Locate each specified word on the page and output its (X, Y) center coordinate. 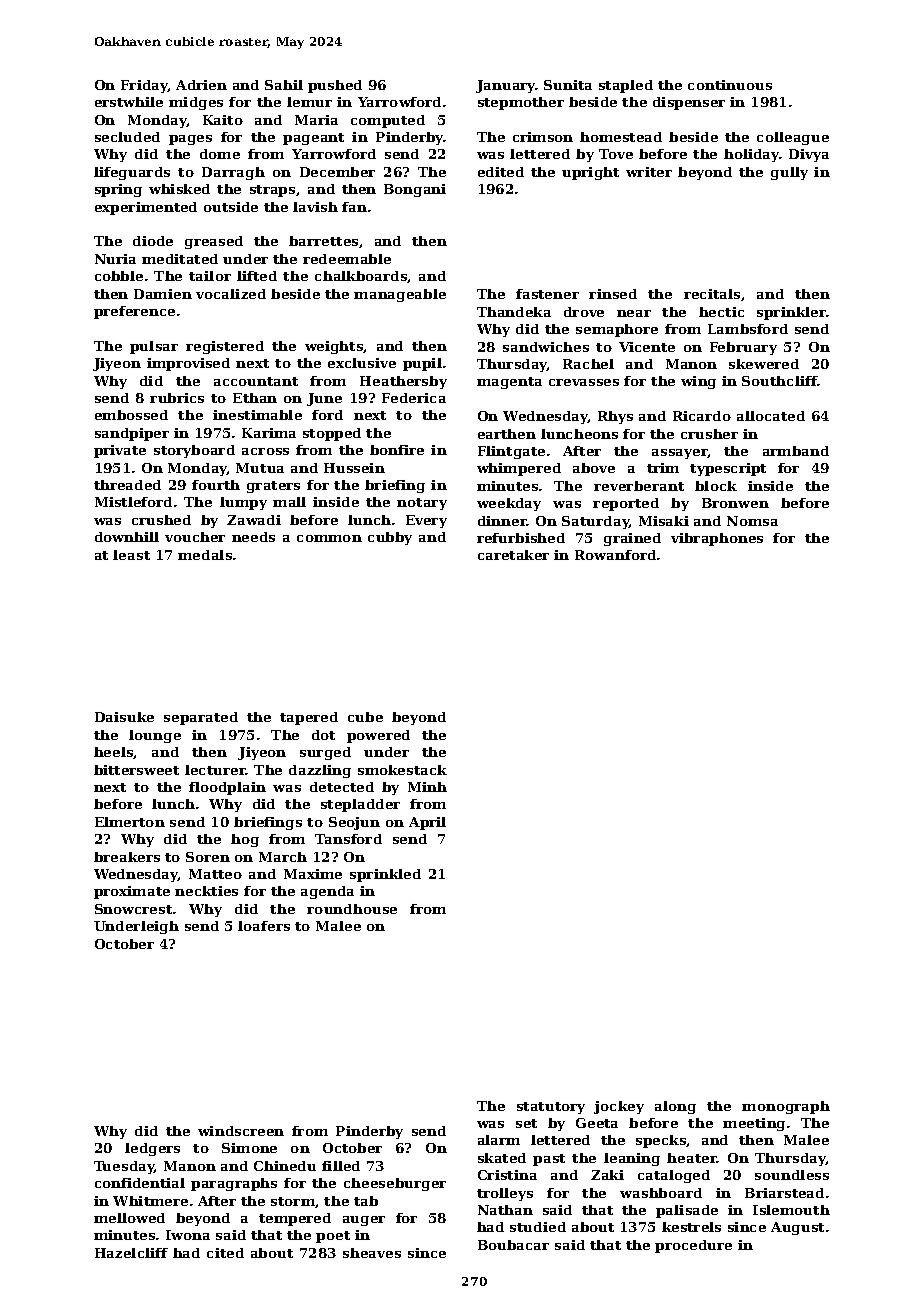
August (797, 1228)
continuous (730, 85)
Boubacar (513, 1245)
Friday (144, 86)
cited (225, 1253)
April (427, 823)
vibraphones (717, 539)
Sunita (568, 85)
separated (201, 718)
